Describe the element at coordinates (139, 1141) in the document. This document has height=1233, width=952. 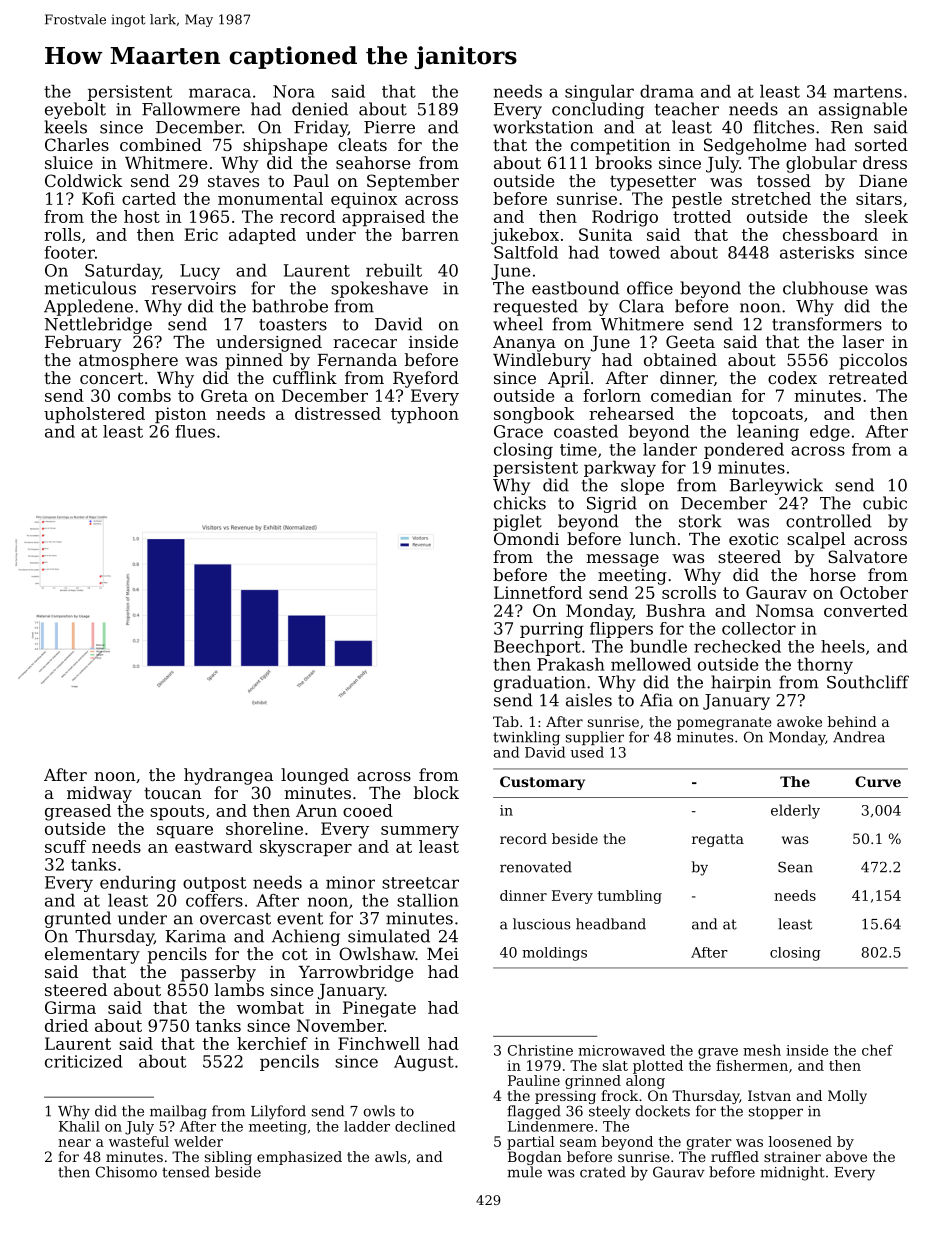
I see `wasteful` at that location.
